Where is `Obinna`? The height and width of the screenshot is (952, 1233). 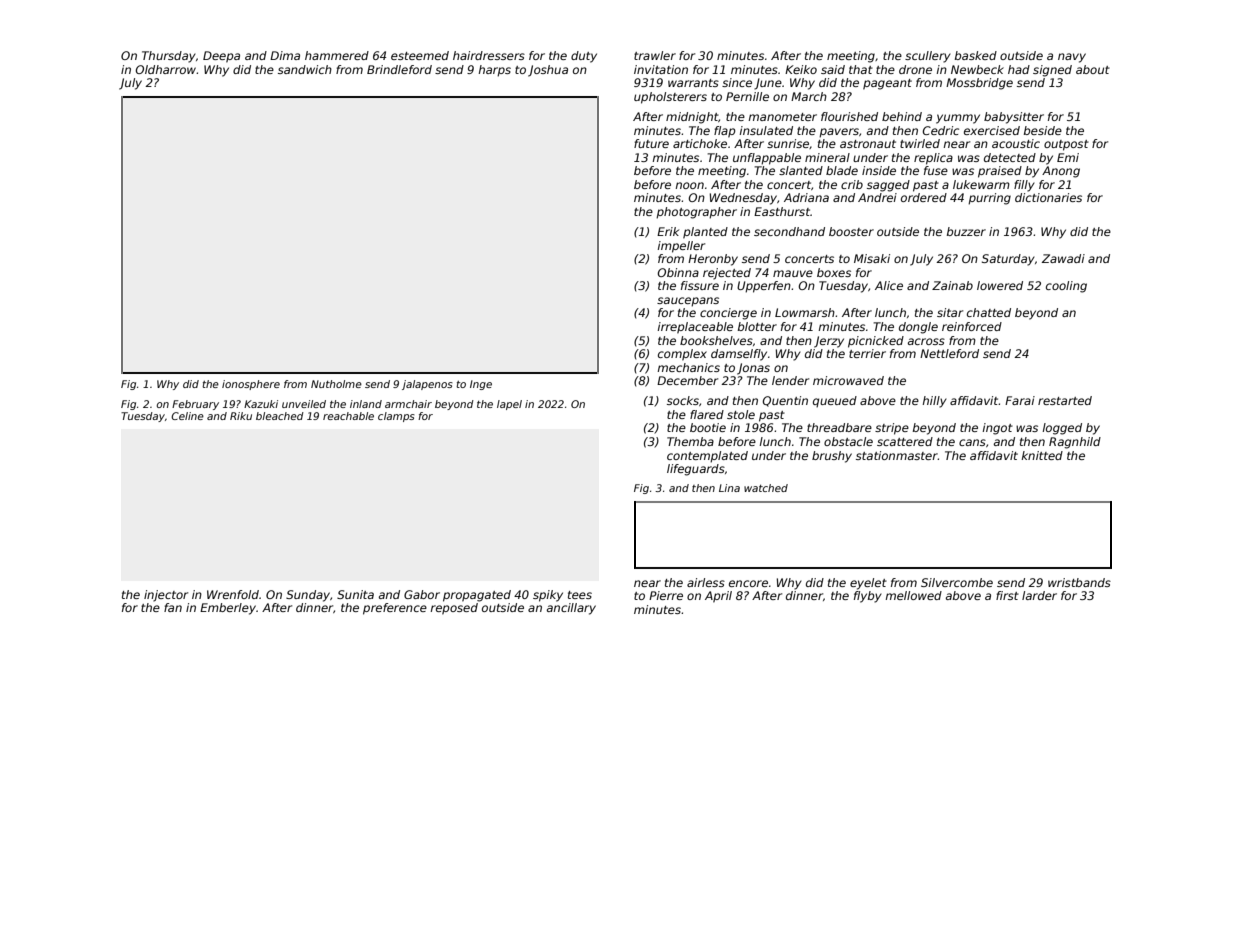 Obinna is located at coordinates (678, 272).
